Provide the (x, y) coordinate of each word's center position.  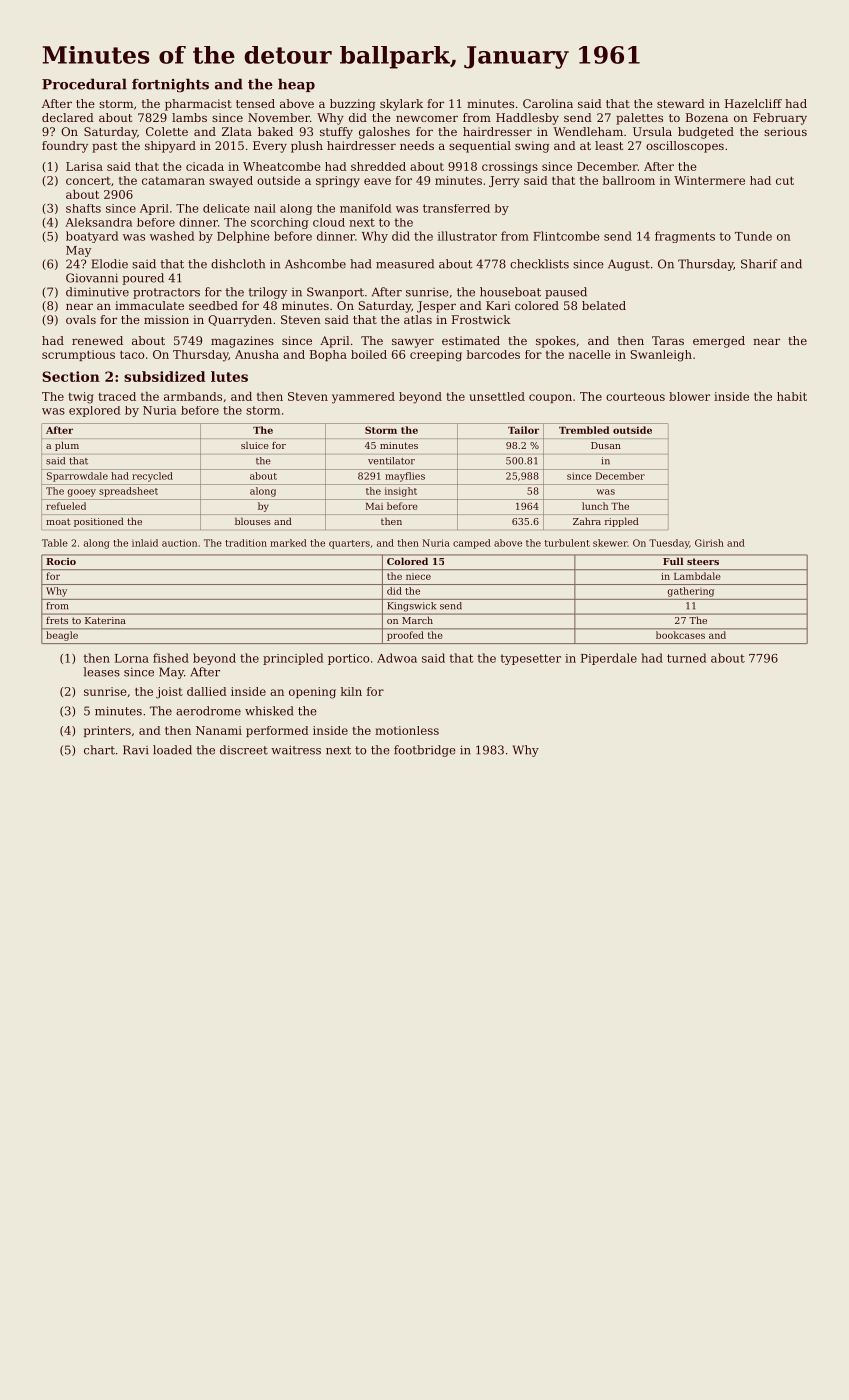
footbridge (425, 751)
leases (102, 672)
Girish (709, 543)
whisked (269, 711)
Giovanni (92, 278)
